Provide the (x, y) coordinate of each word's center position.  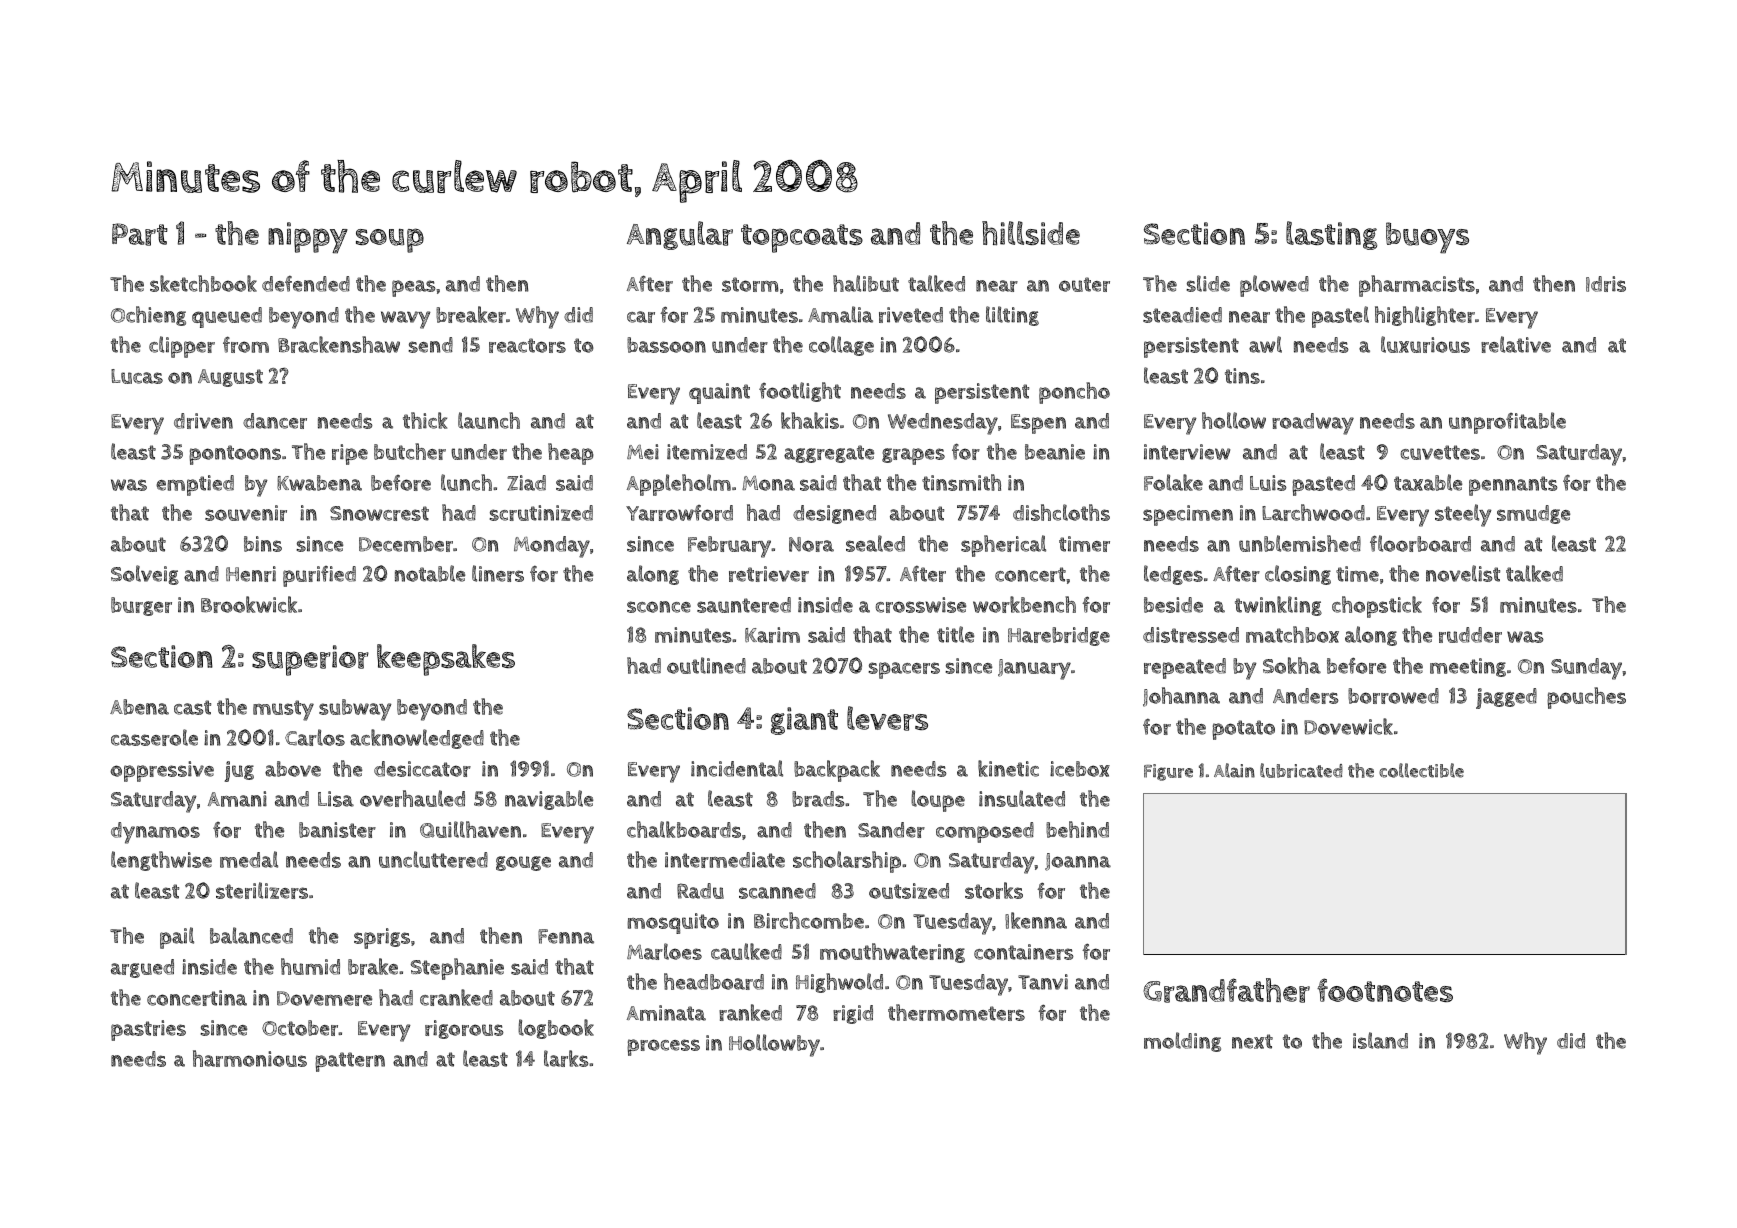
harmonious (250, 1058)
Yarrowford (679, 513)
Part (140, 234)
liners (498, 573)
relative (1516, 344)
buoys (1427, 238)
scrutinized (541, 513)
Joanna (1078, 862)
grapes (913, 456)
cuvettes (1440, 452)
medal (249, 859)
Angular (680, 235)
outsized (909, 891)
